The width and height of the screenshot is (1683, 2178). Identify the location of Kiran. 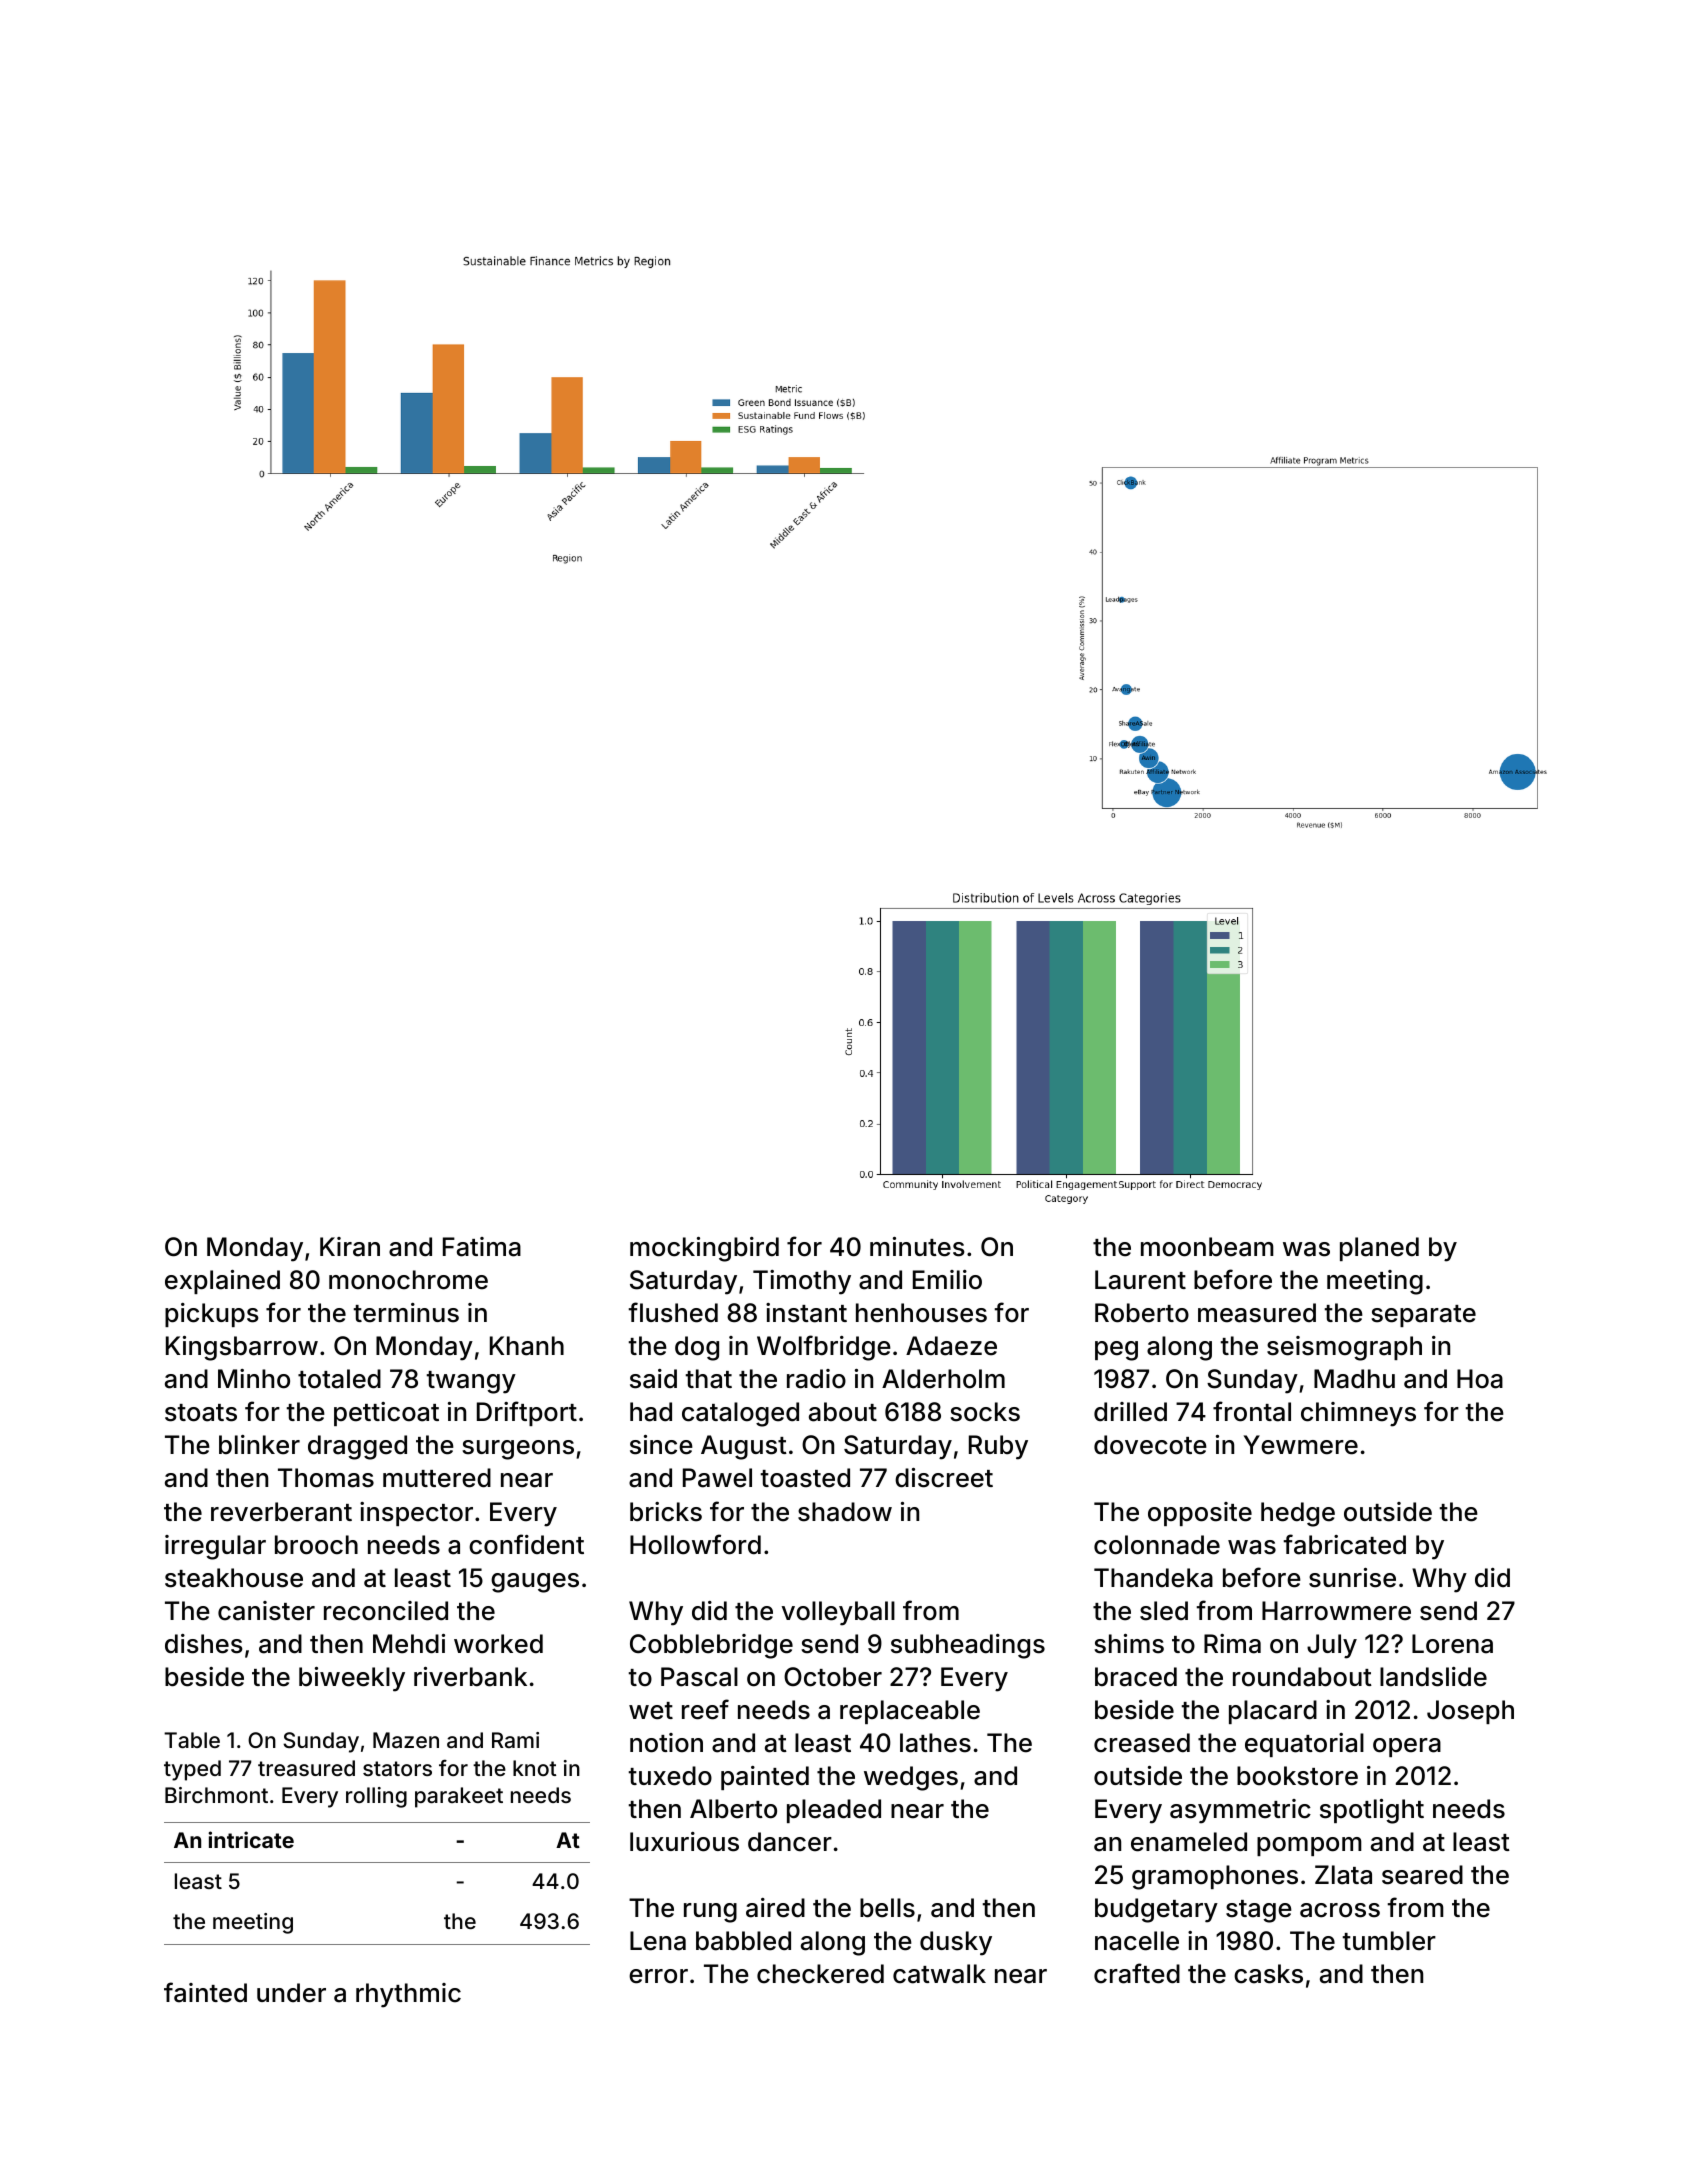
(350, 1247).
